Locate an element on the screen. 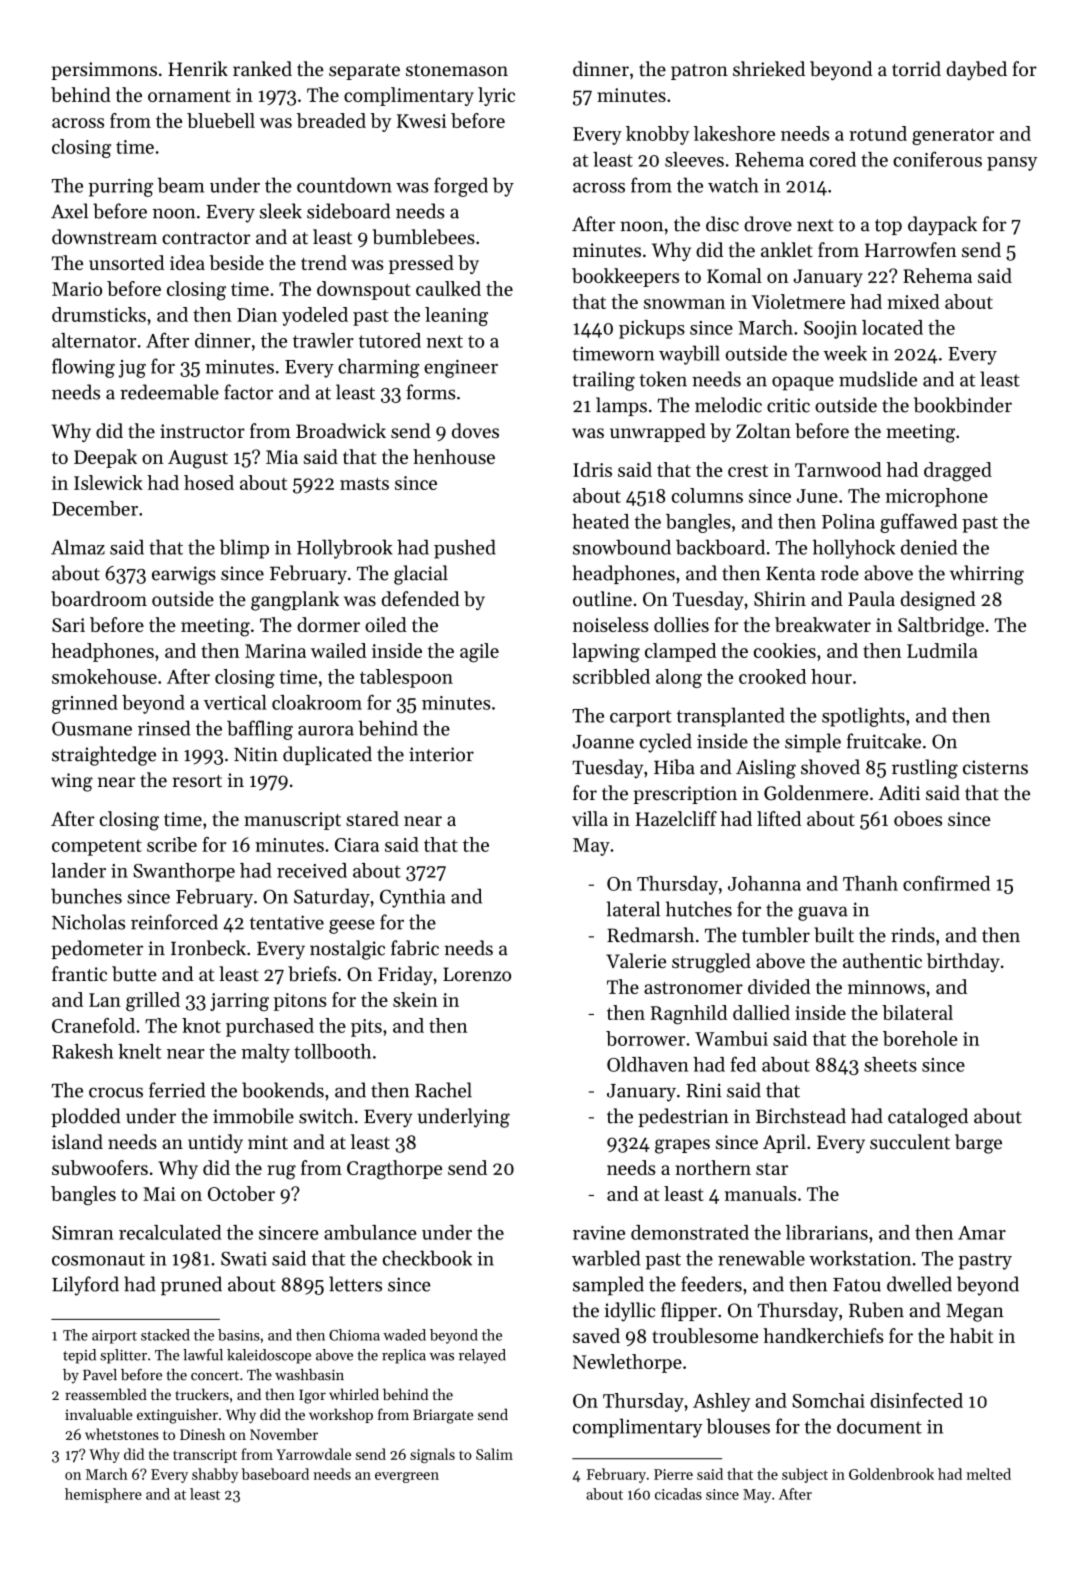  sleek is located at coordinates (281, 211).
